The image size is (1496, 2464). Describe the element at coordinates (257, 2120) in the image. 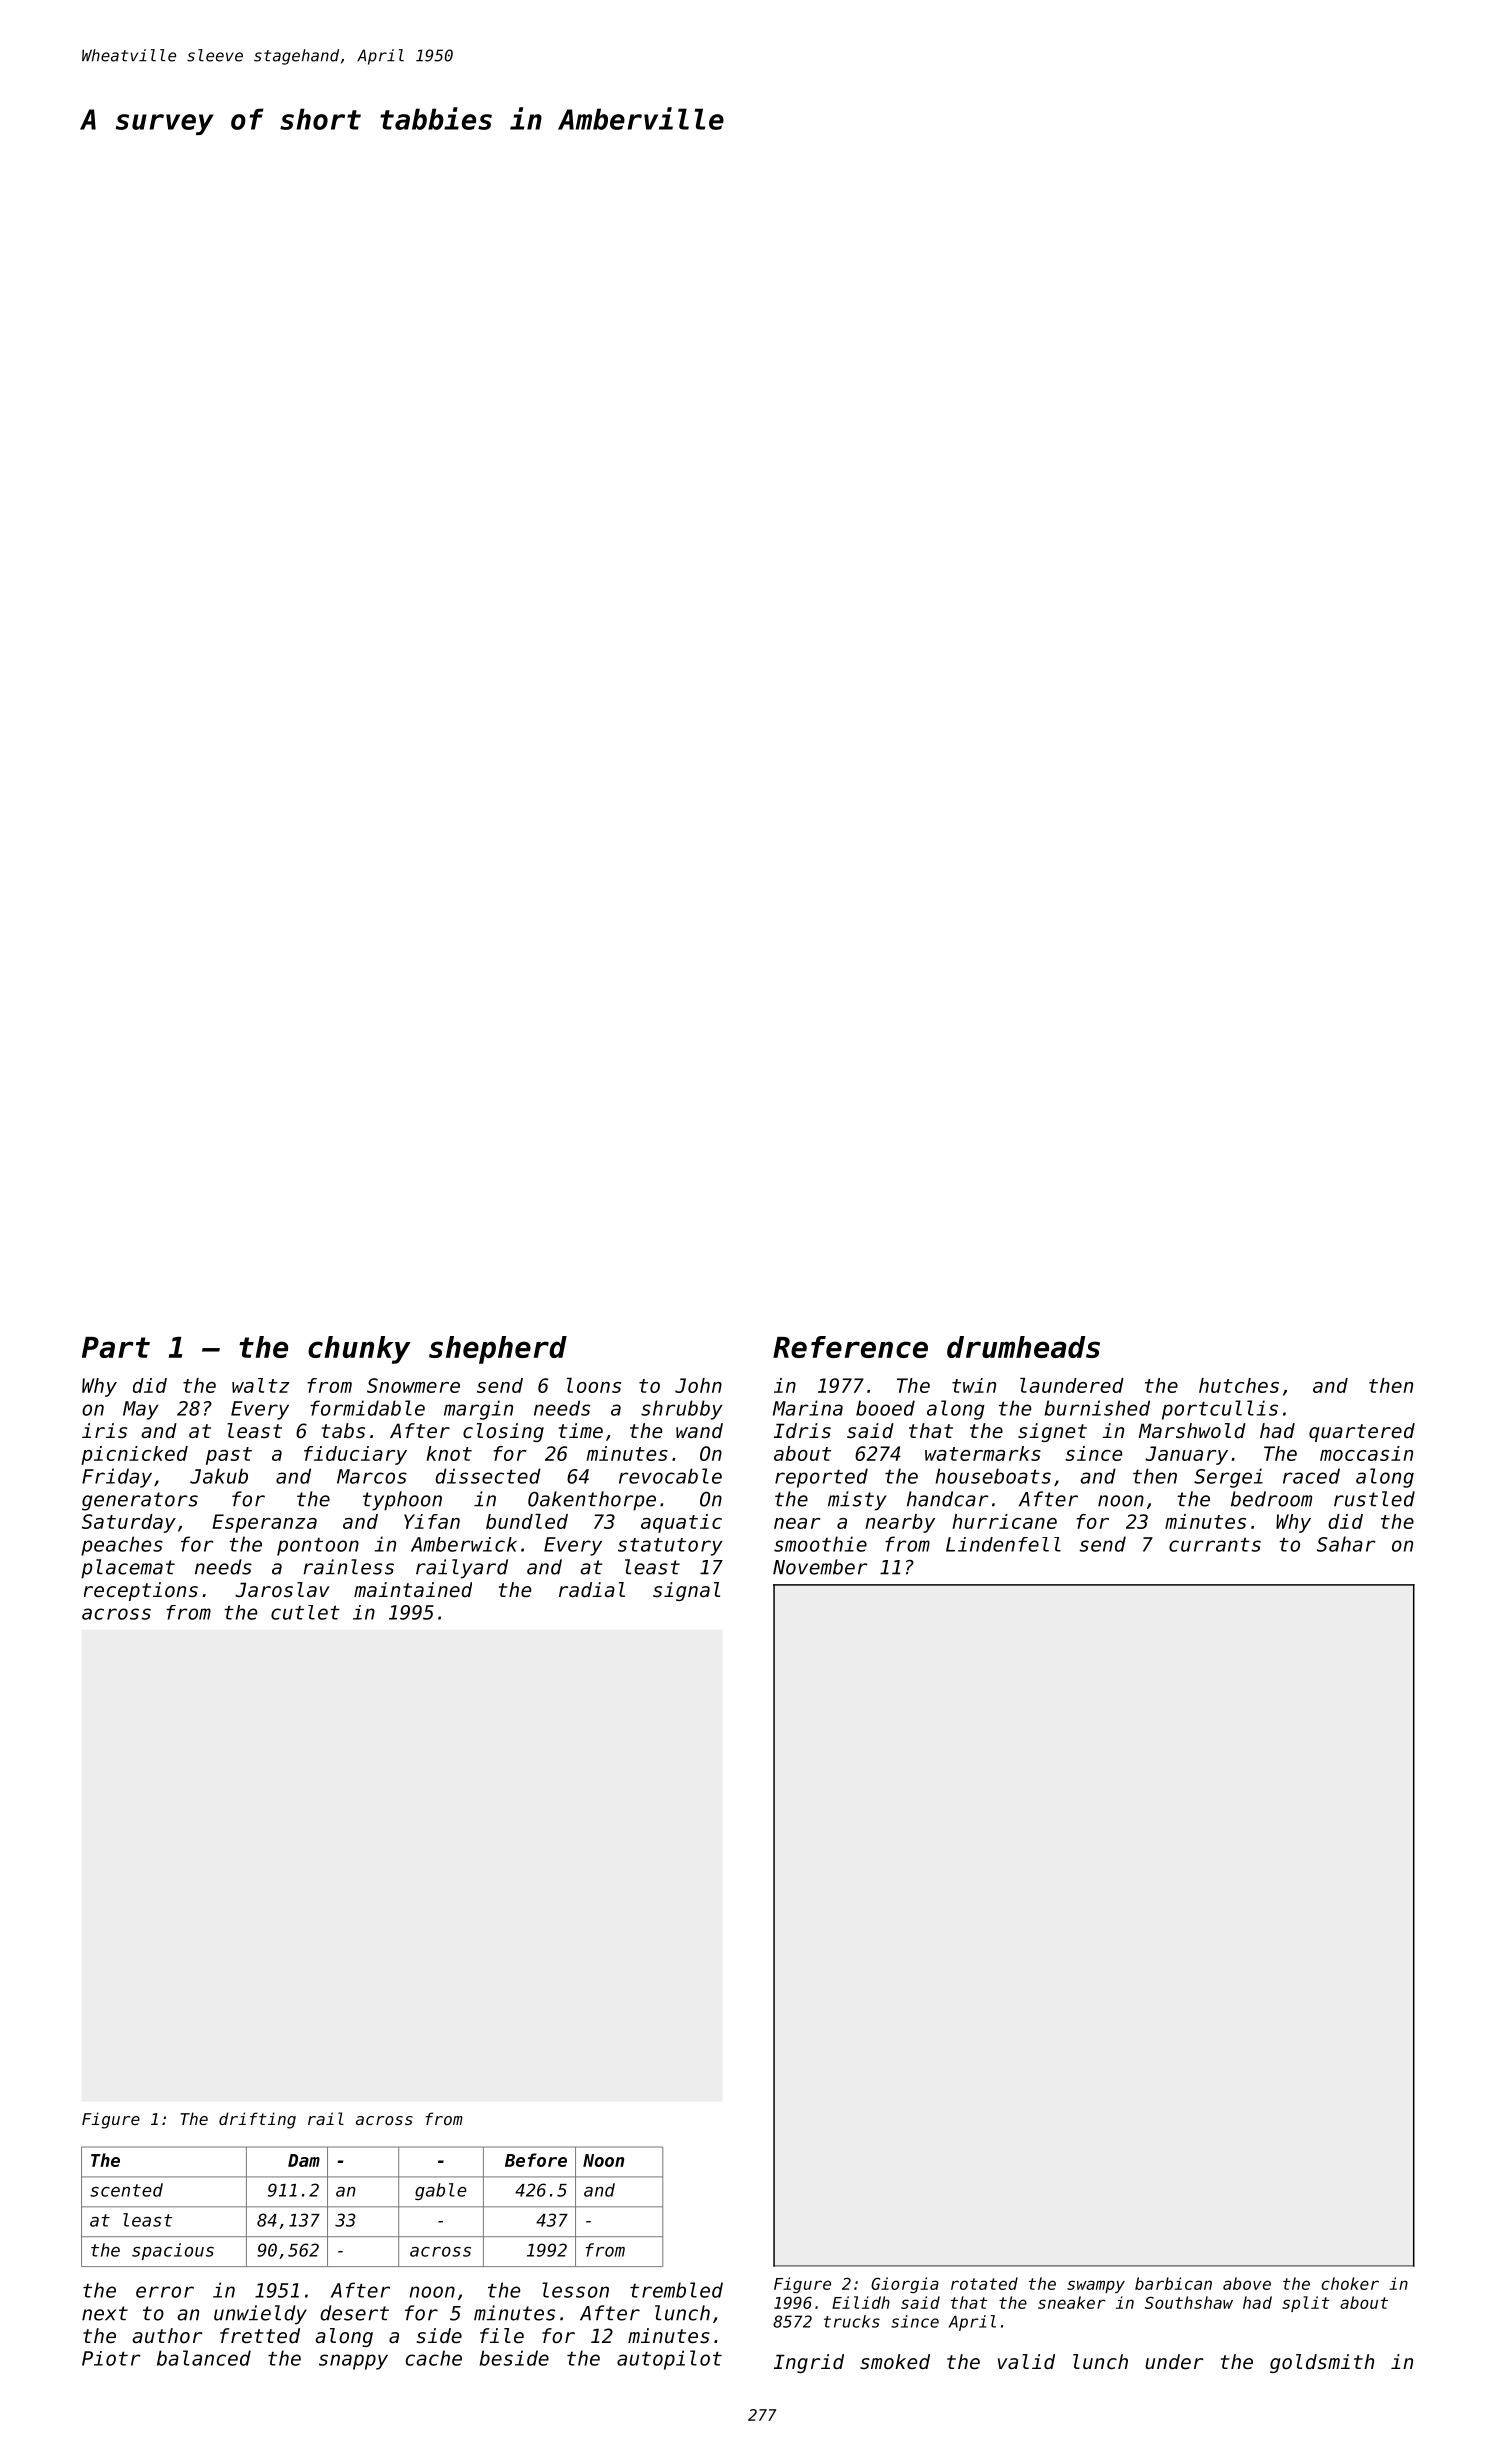

I see `drifting` at that location.
